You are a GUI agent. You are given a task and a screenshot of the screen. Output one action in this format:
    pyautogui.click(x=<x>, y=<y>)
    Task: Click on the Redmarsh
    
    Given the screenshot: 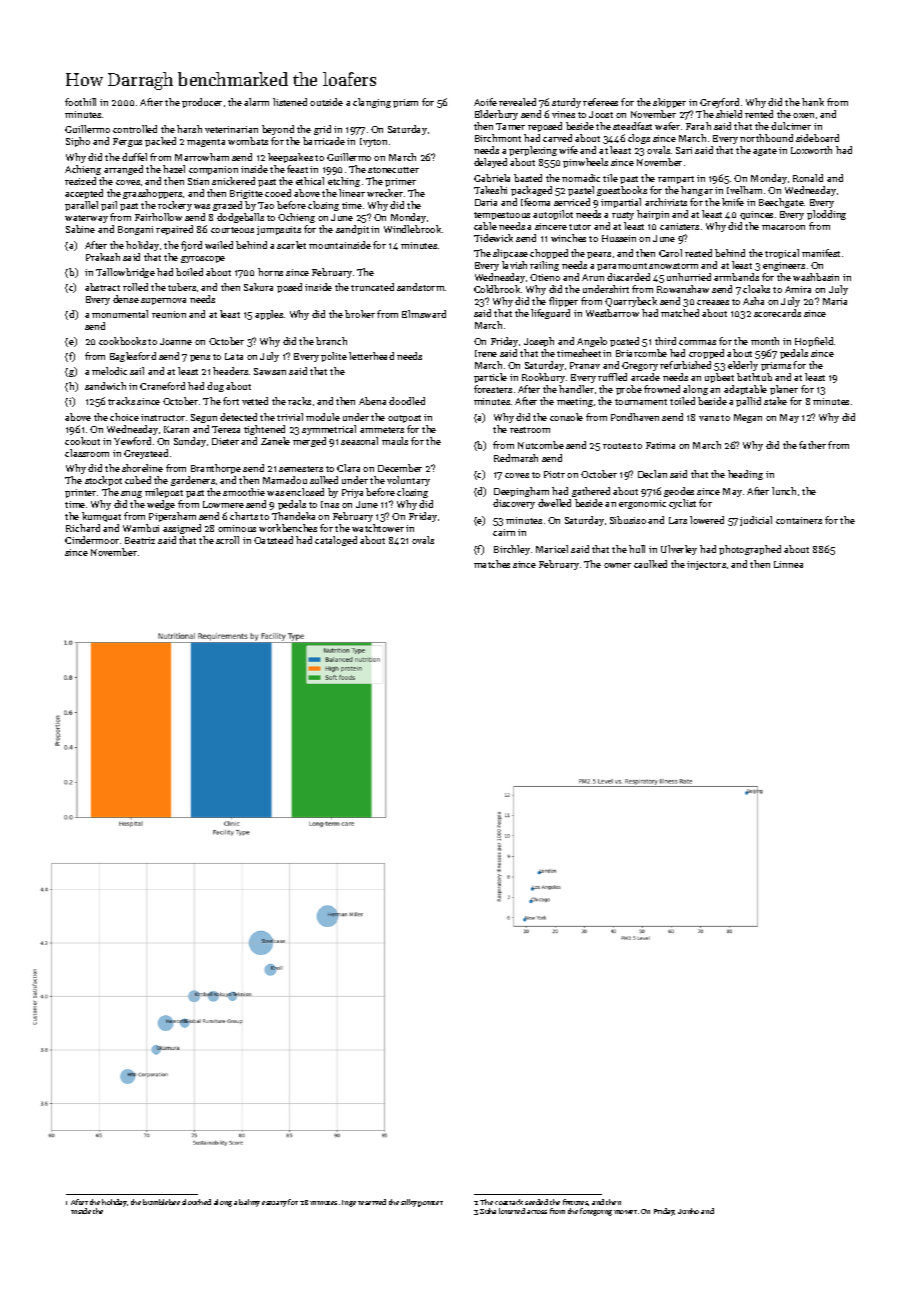 What is the action you would take?
    pyautogui.click(x=516, y=458)
